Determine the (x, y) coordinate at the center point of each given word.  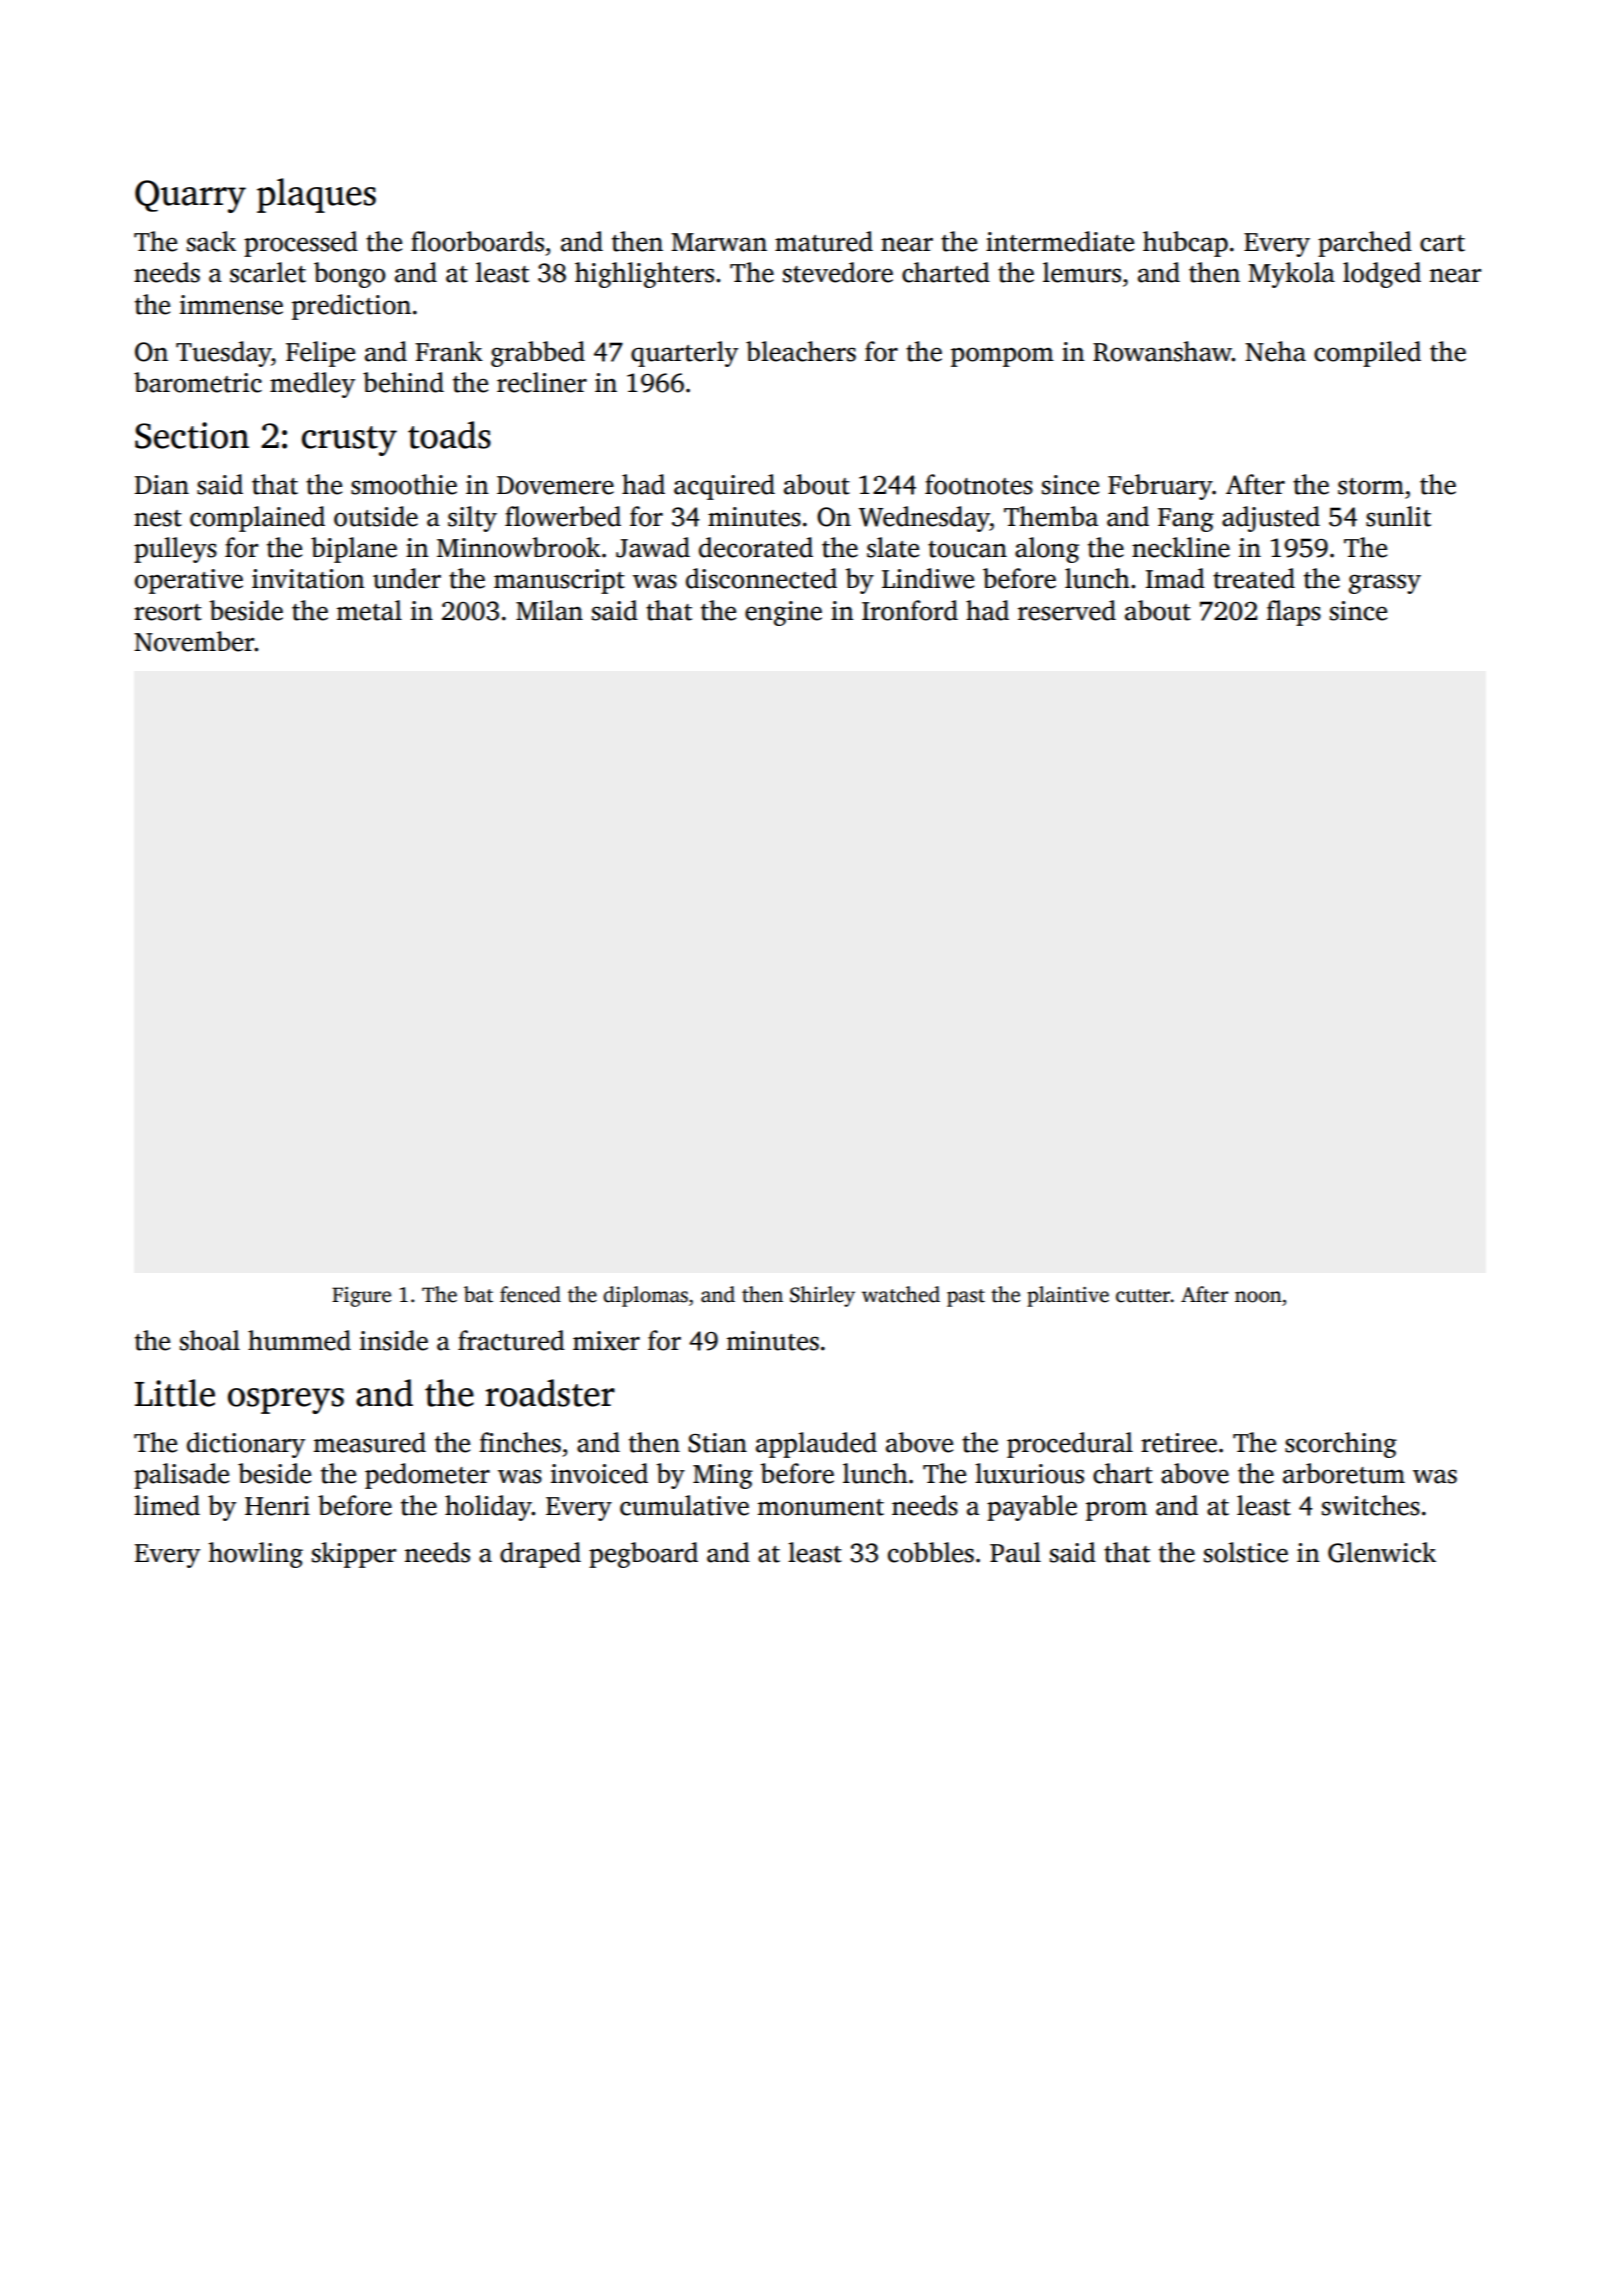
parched (1365, 244)
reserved (1067, 610)
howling (255, 1555)
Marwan (719, 242)
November (194, 641)
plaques (316, 195)
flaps (1293, 613)
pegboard (643, 1555)
